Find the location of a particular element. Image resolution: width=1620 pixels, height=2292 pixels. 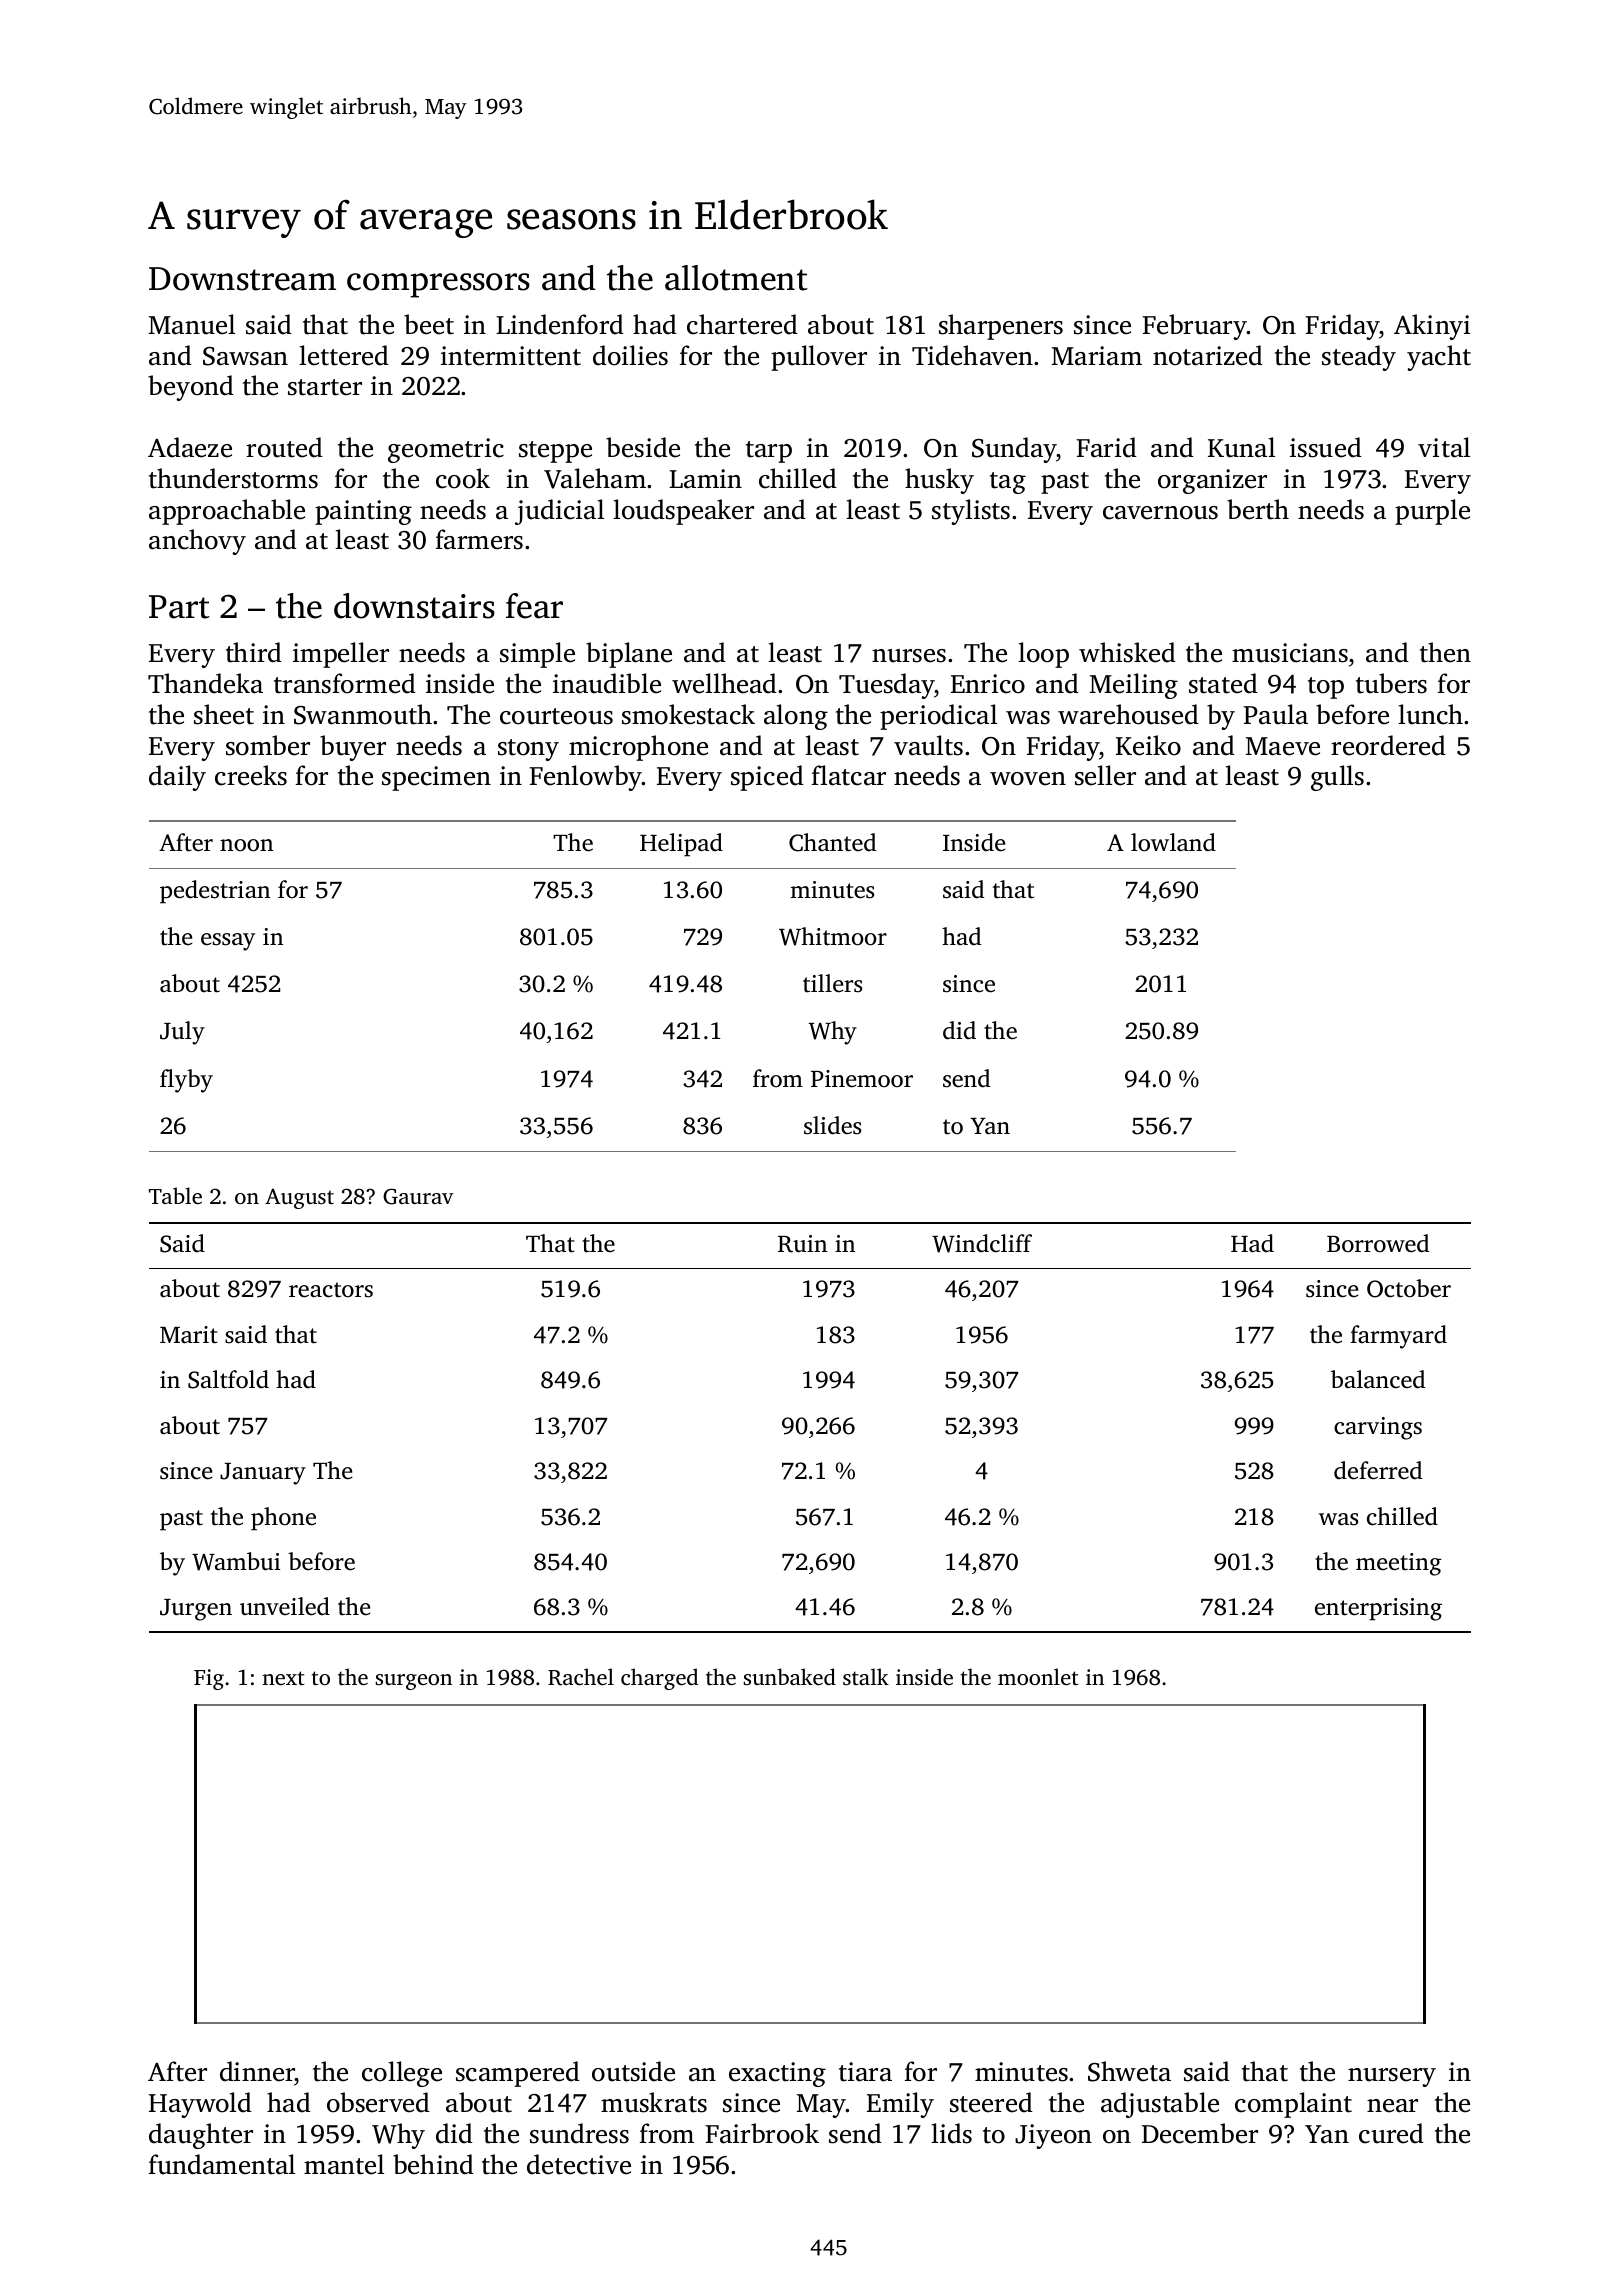

Gaurav is located at coordinates (418, 1196).
